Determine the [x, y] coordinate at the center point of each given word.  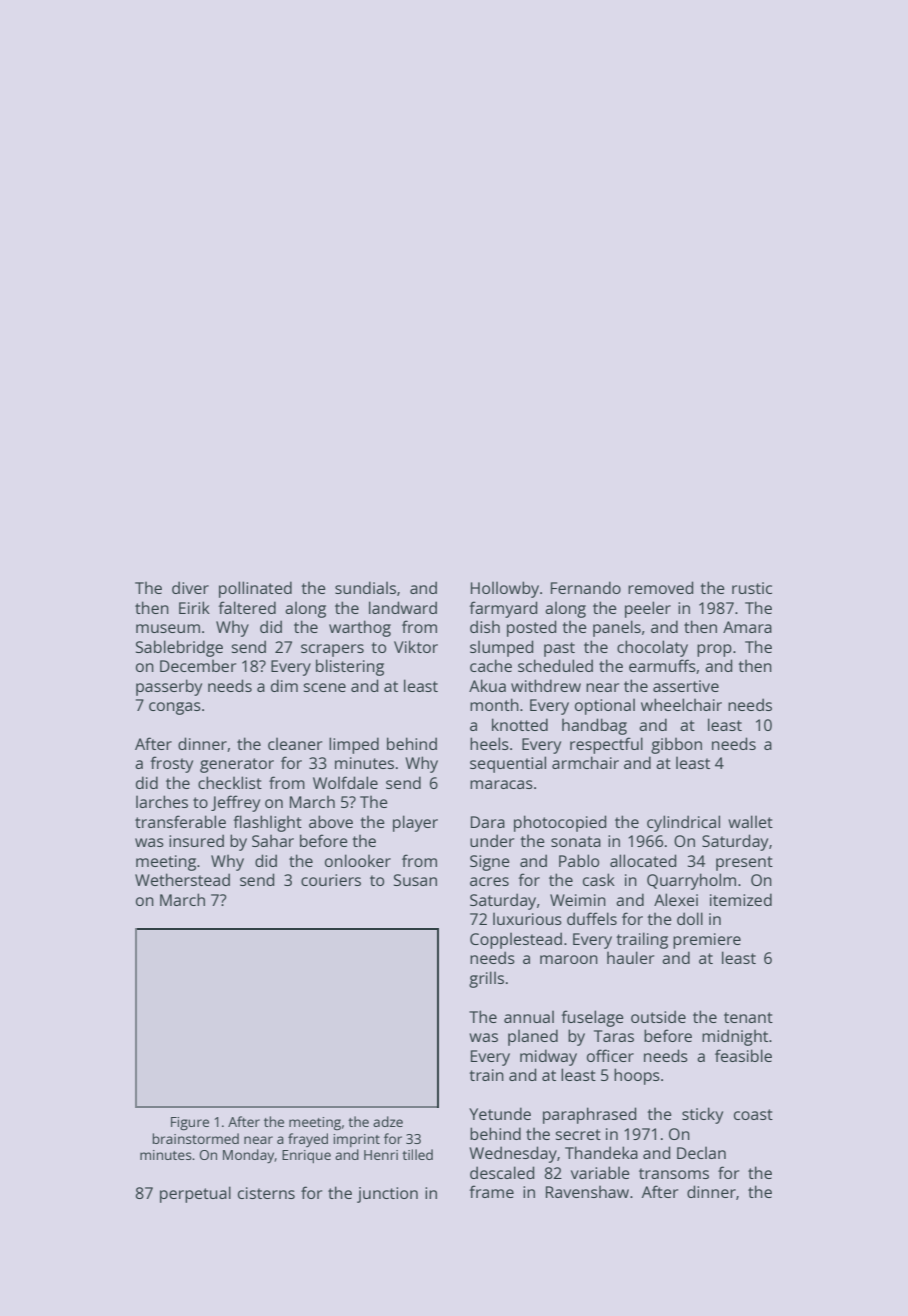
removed [660, 587]
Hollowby [505, 589]
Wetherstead [182, 879]
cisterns [266, 1193]
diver [190, 587]
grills [486, 979]
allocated [643, 860]
